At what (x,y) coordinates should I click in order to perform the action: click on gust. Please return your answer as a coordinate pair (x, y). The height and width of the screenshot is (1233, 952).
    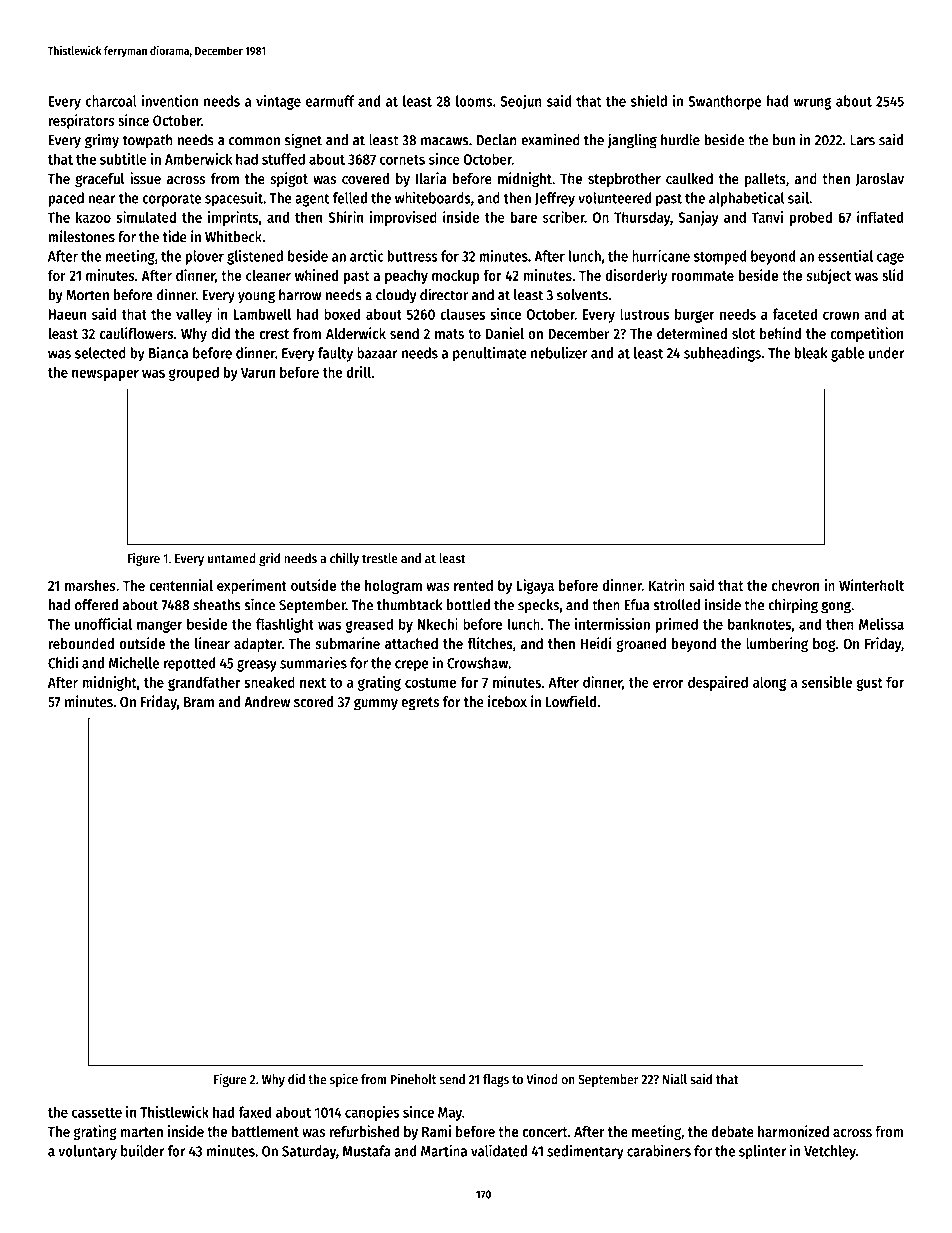
    Looking at the image, I should click on (869, 684).
